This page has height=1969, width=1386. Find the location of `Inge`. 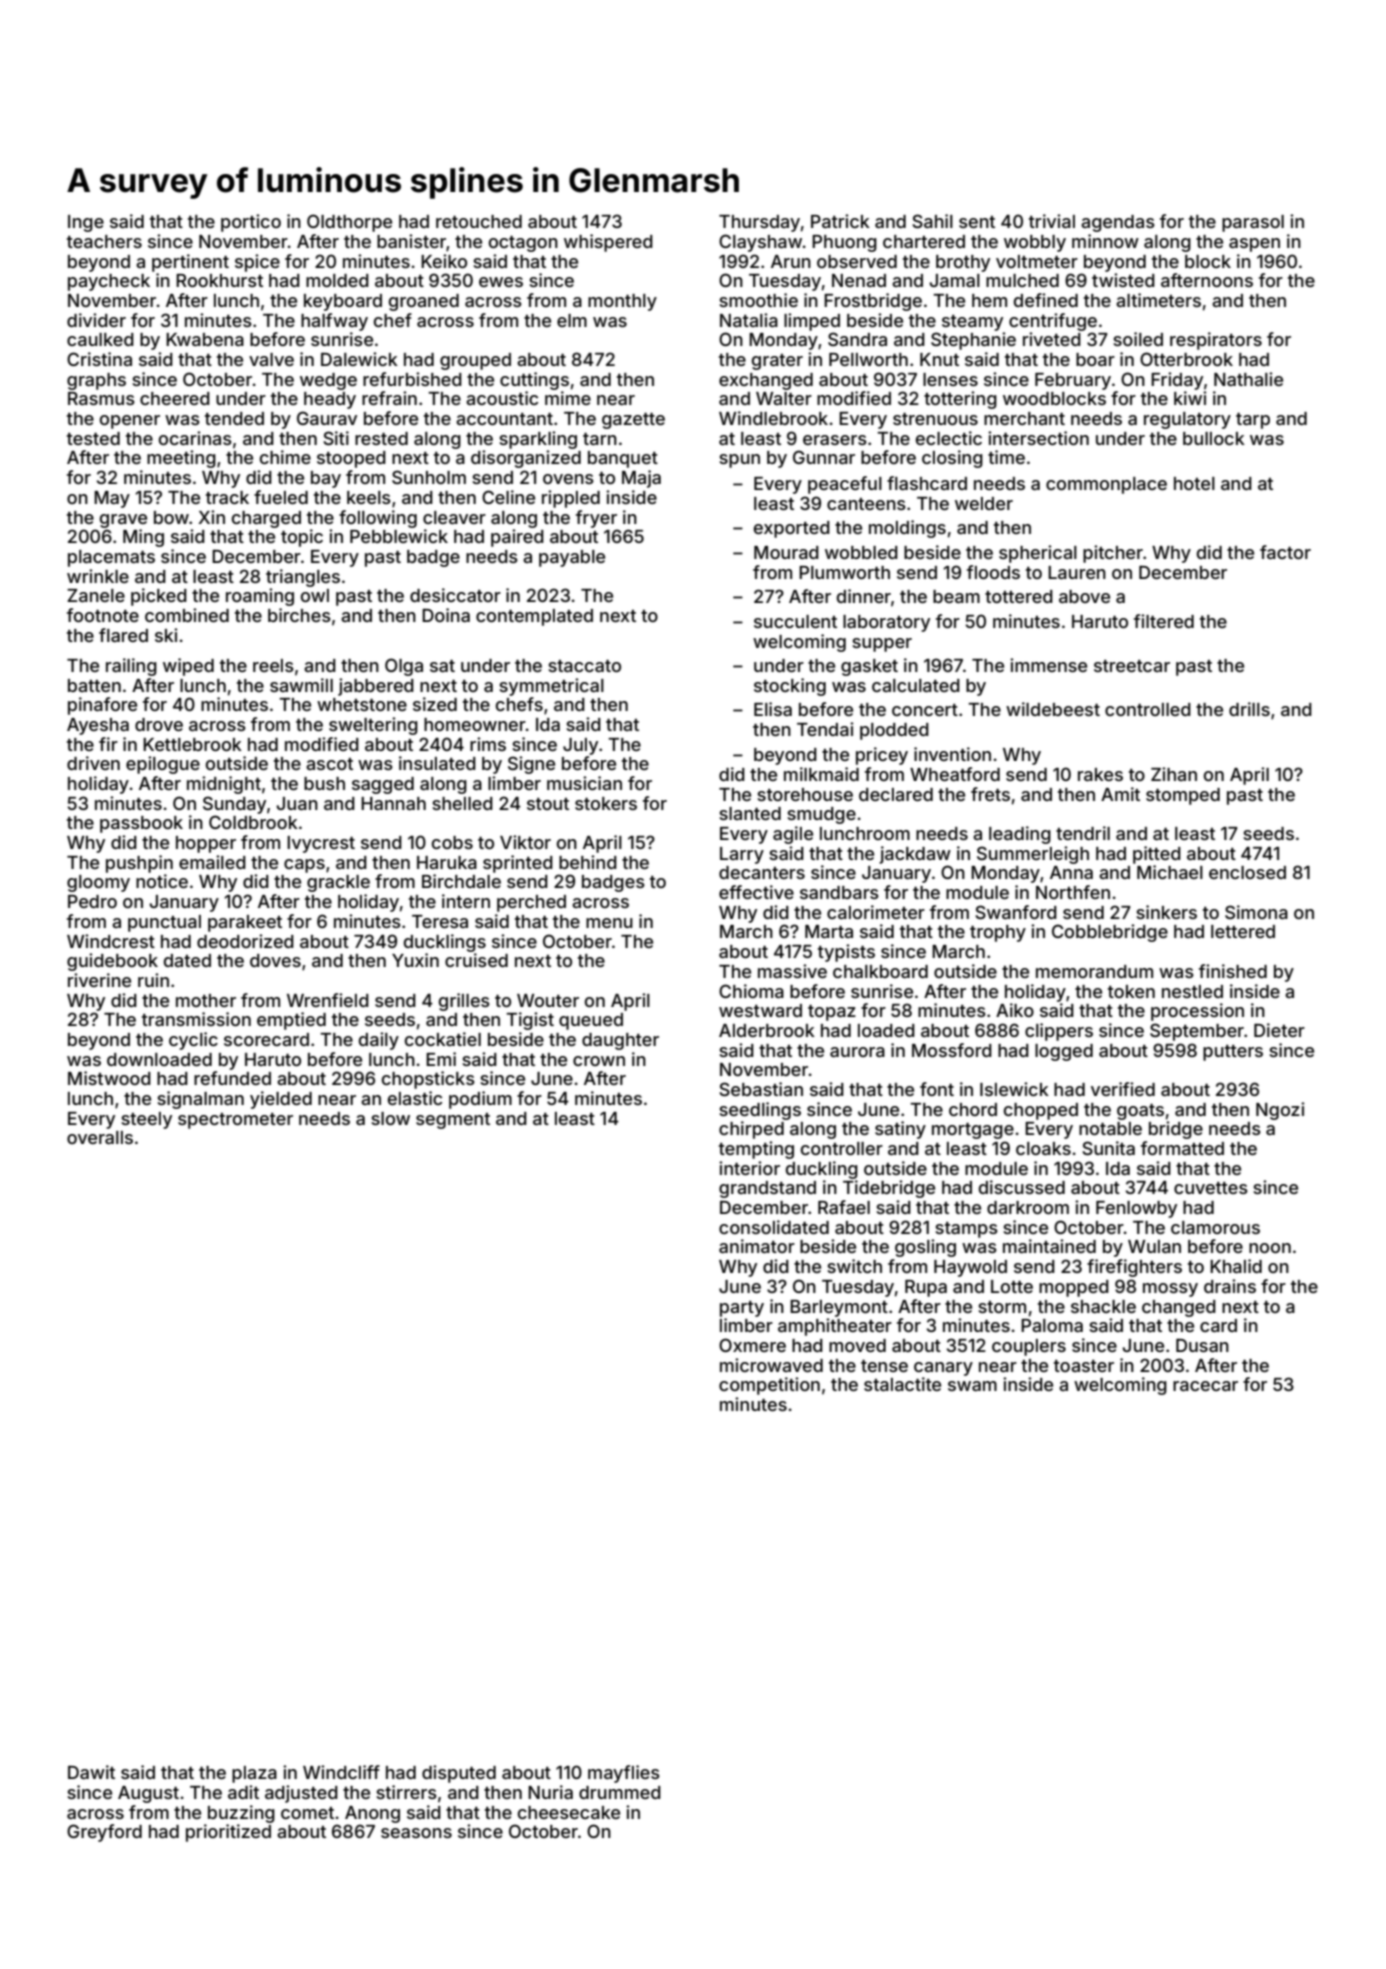

Inge is located at coordinates (86, 223).
